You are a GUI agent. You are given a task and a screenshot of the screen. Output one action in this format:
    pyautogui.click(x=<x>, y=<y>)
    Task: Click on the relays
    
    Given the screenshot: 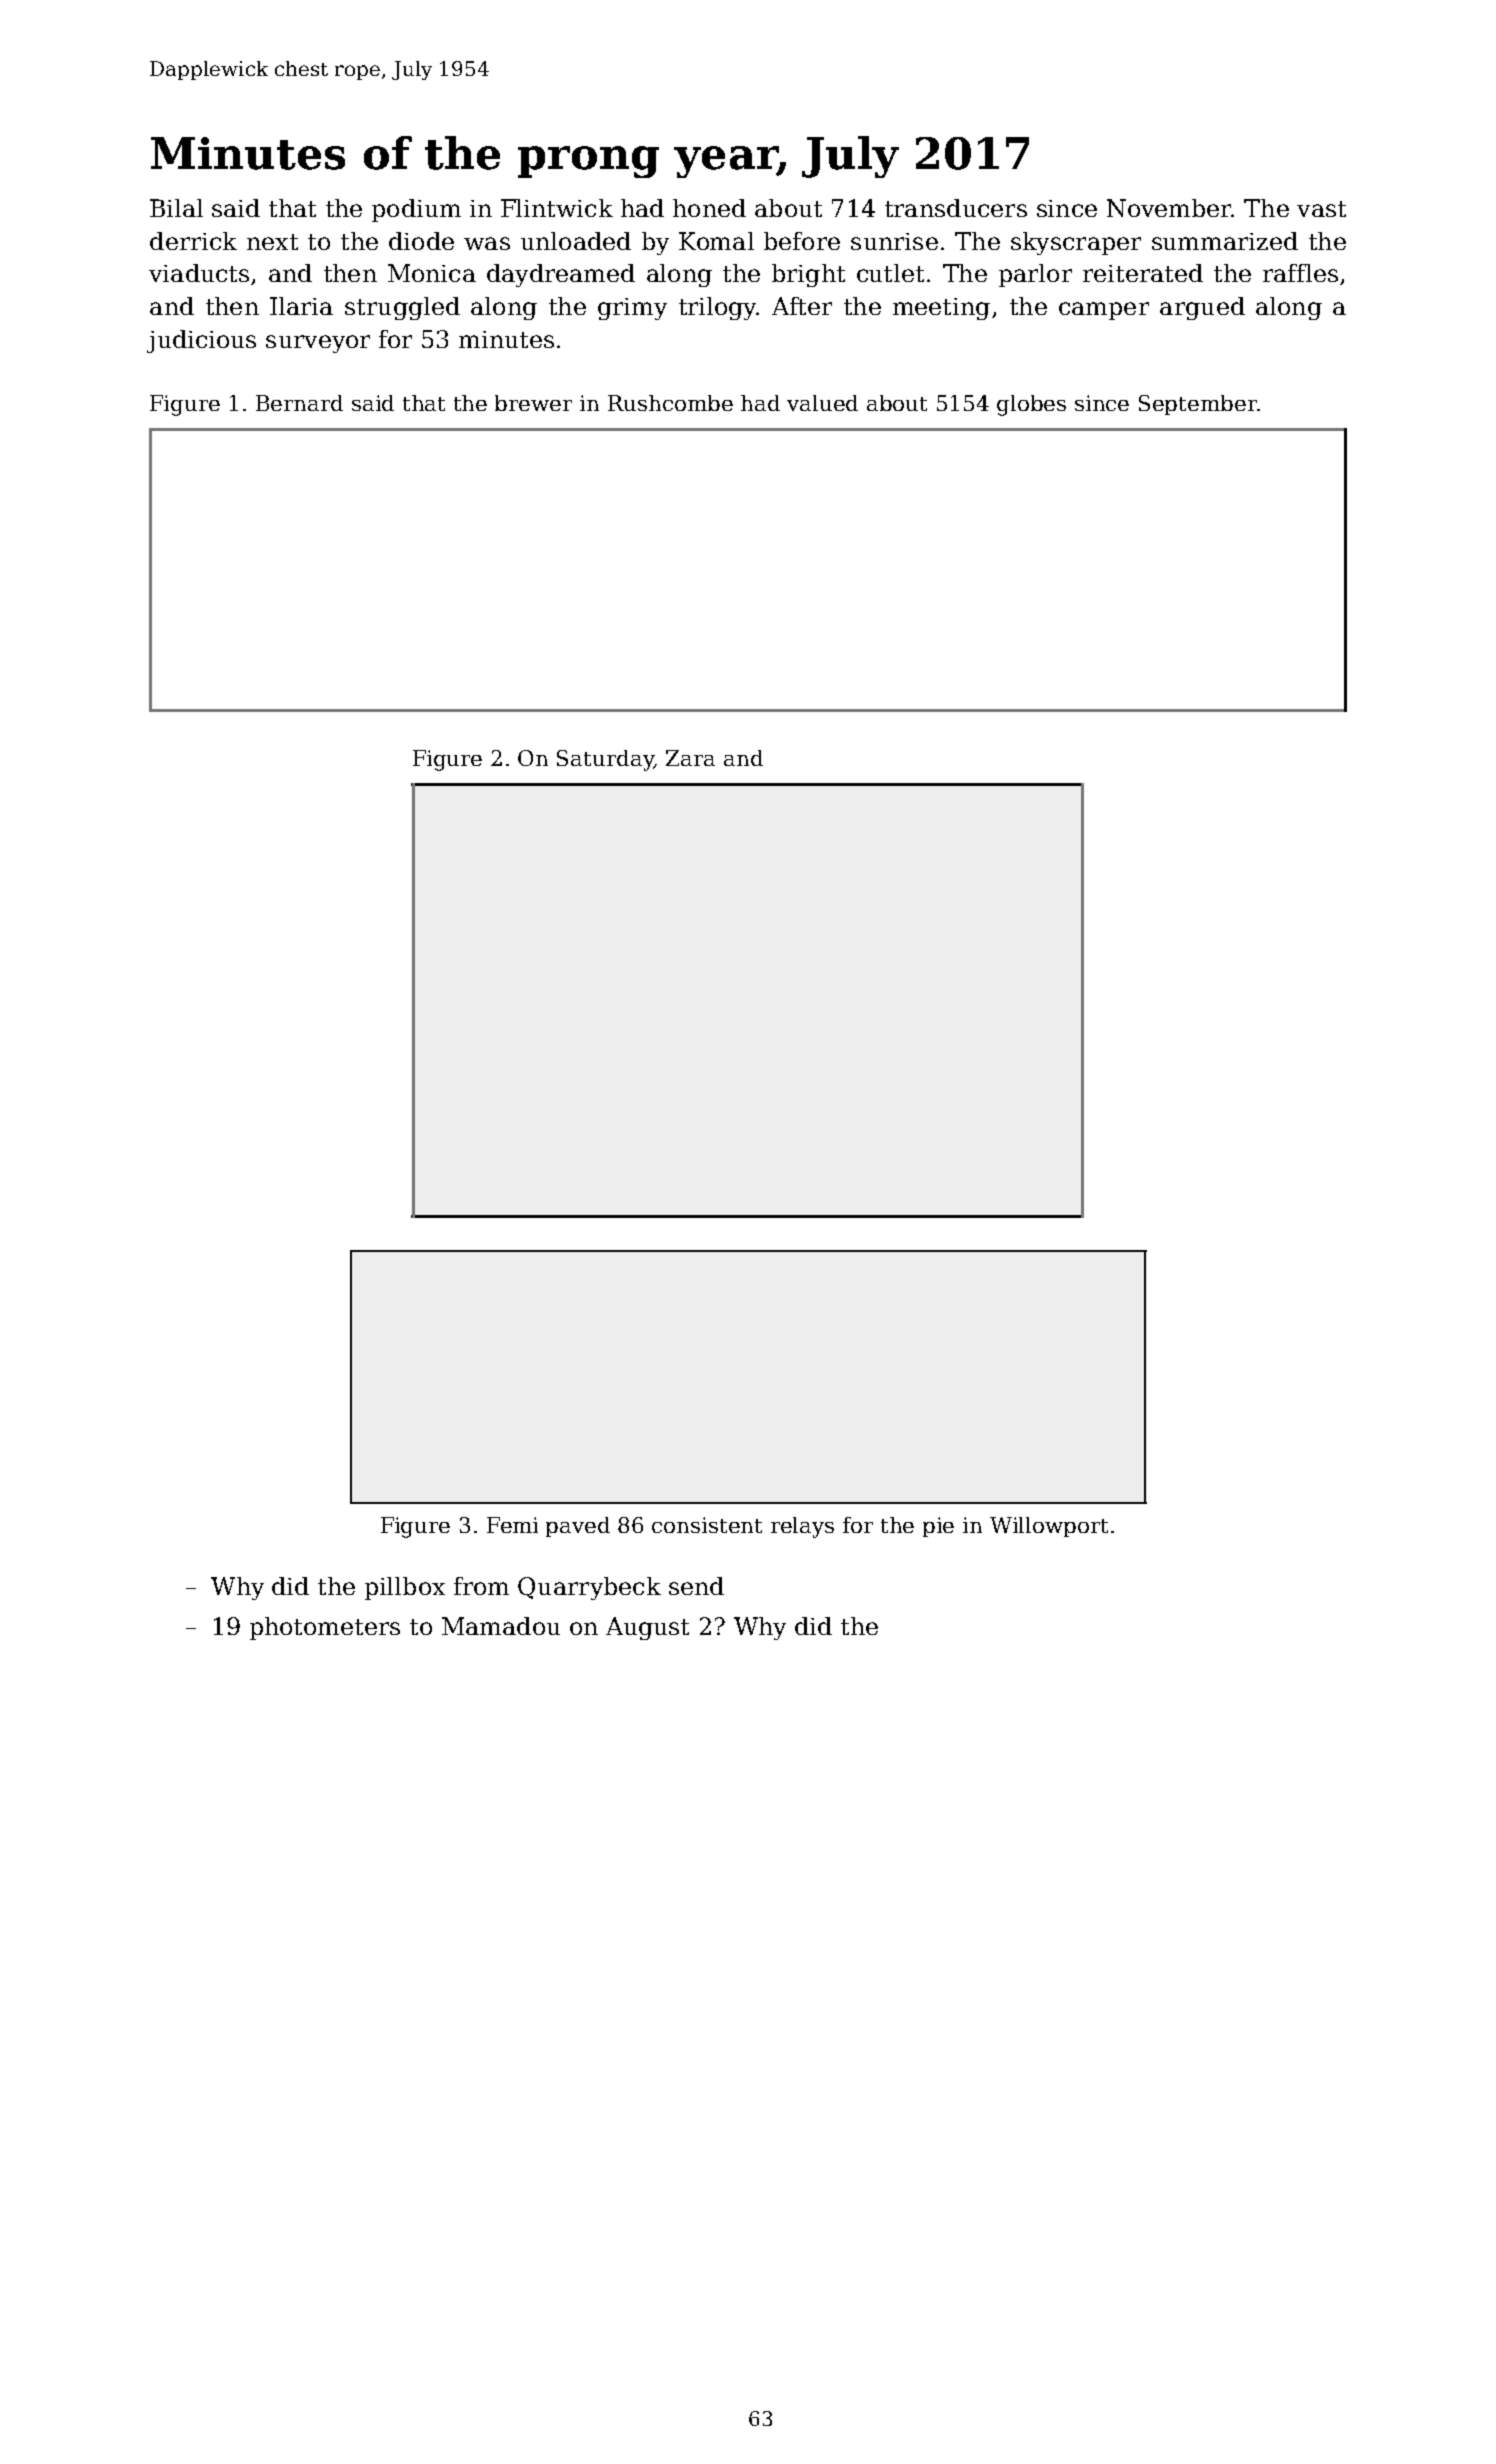 What is the action you would take?
    pyautogui.click(x=802, y=1527)
